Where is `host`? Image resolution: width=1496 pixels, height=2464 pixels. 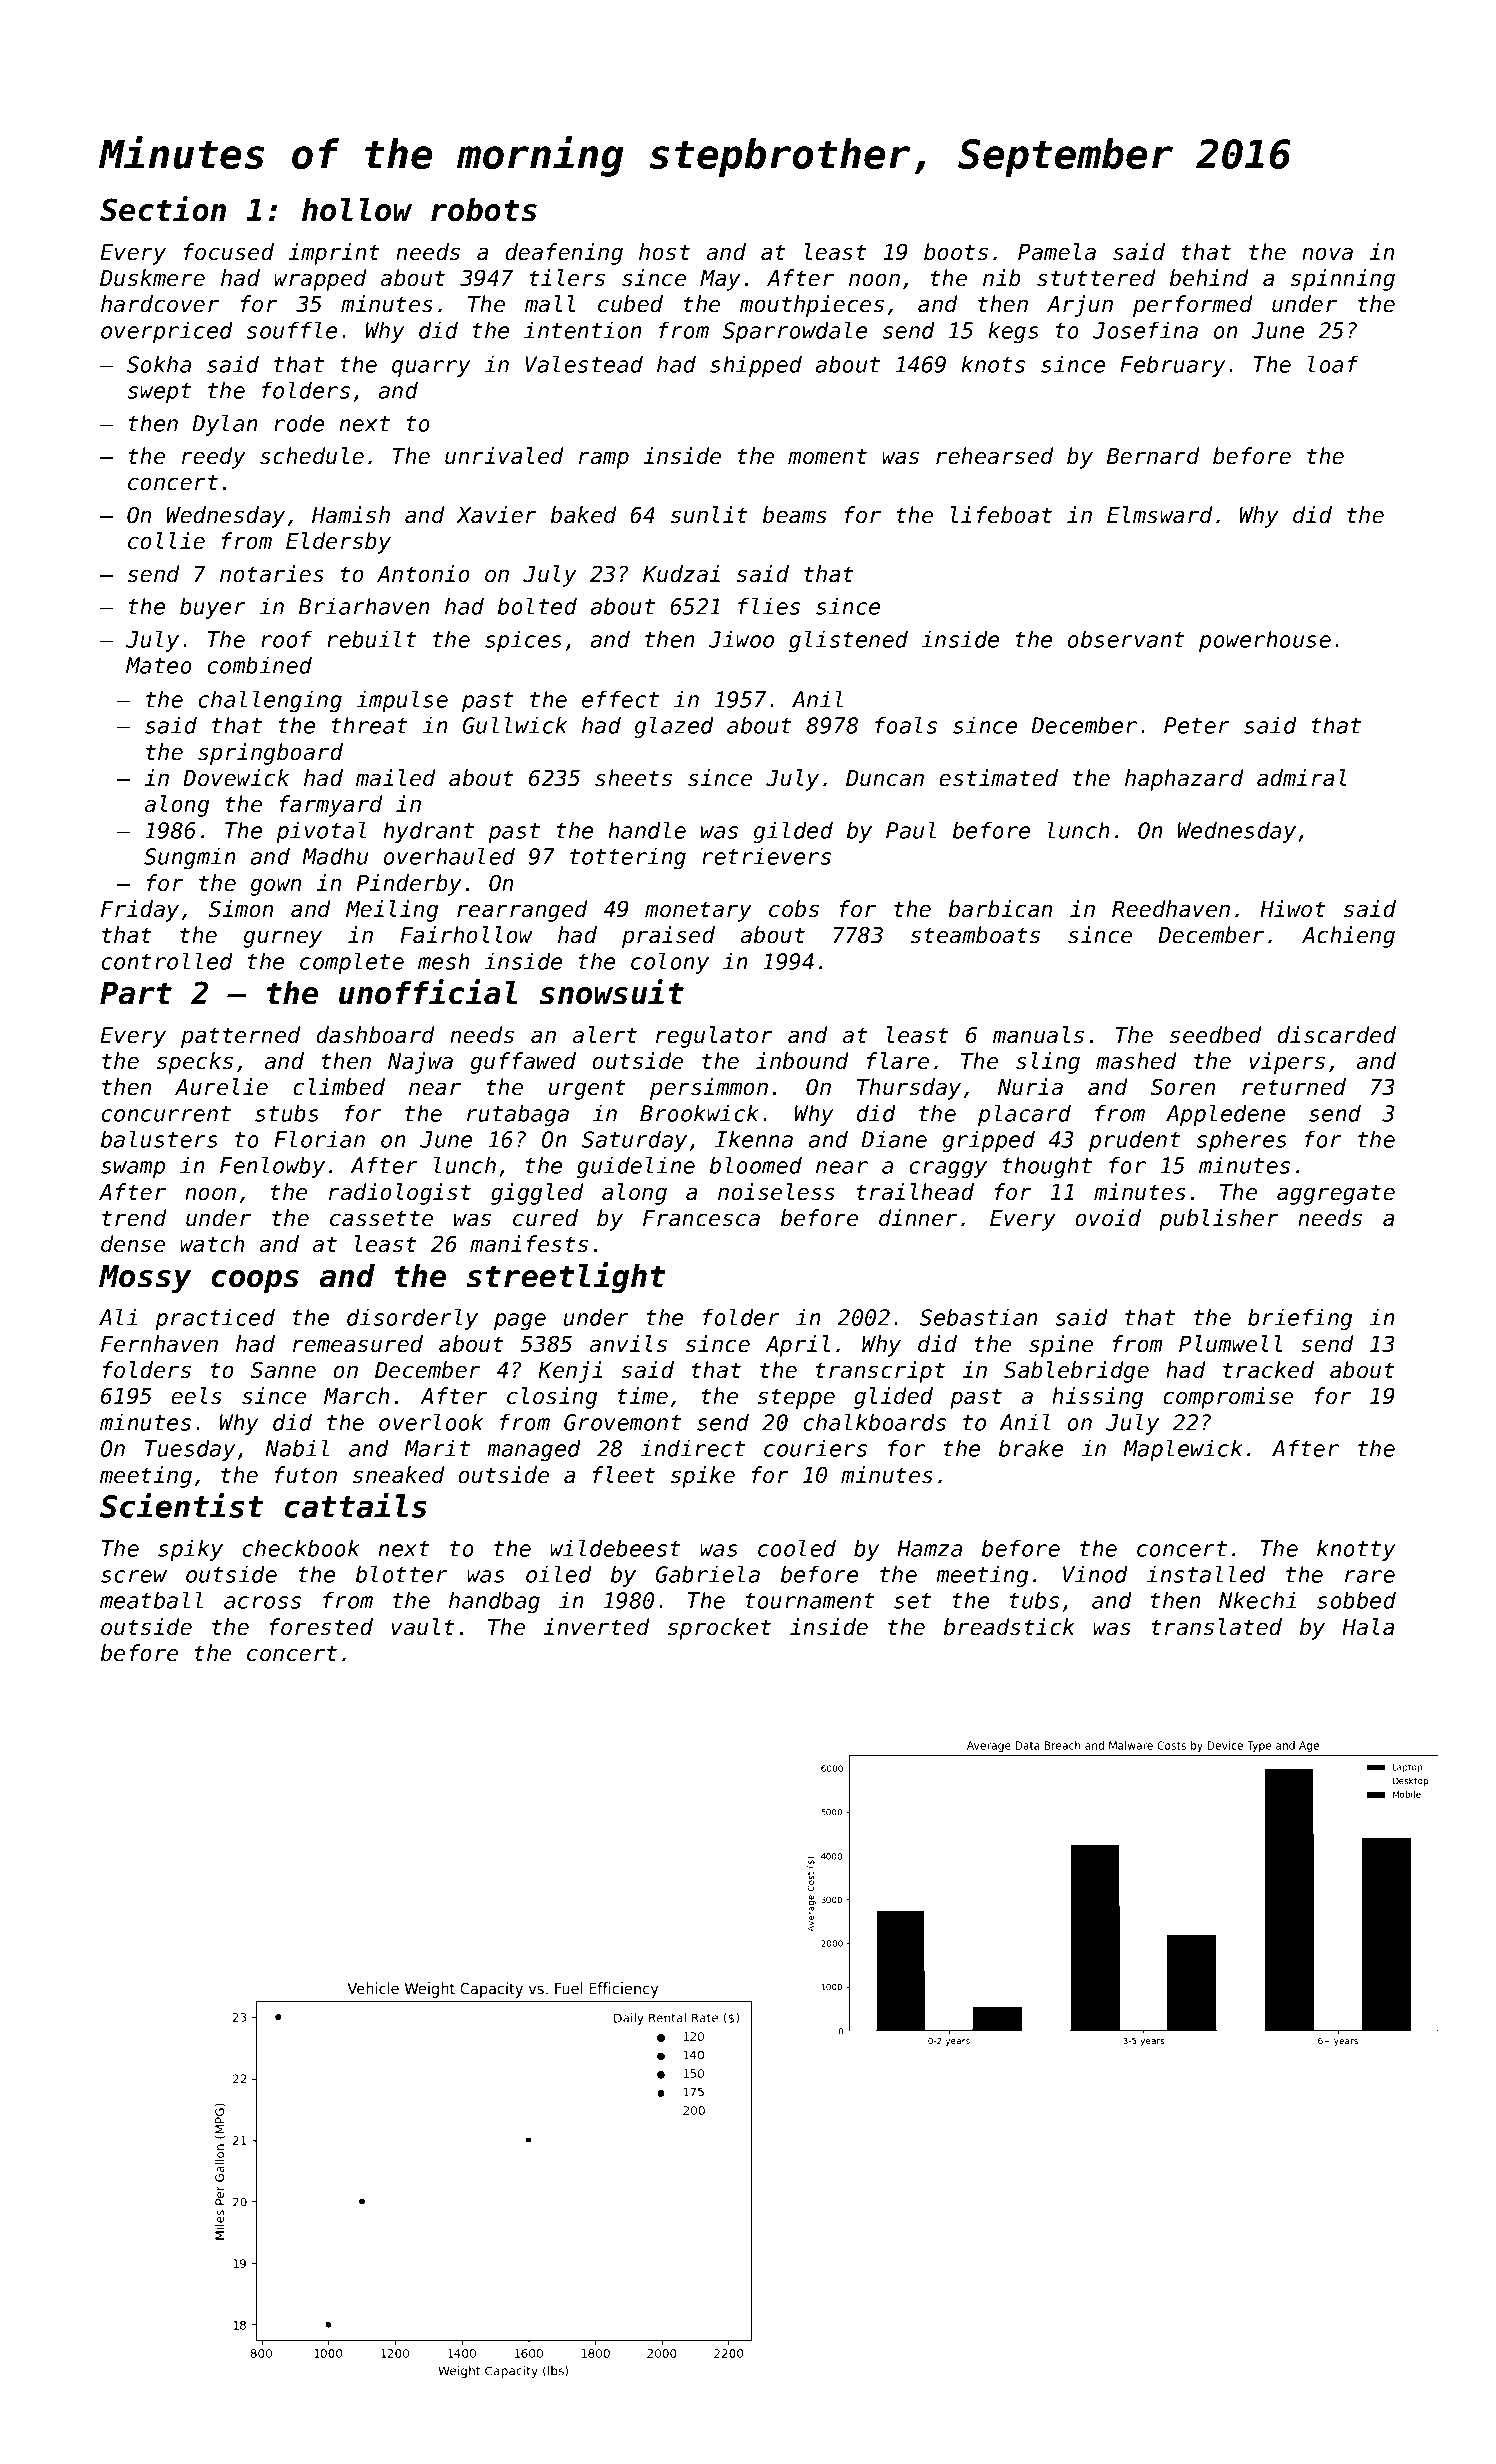 host is located at coordinates (664, 252).
